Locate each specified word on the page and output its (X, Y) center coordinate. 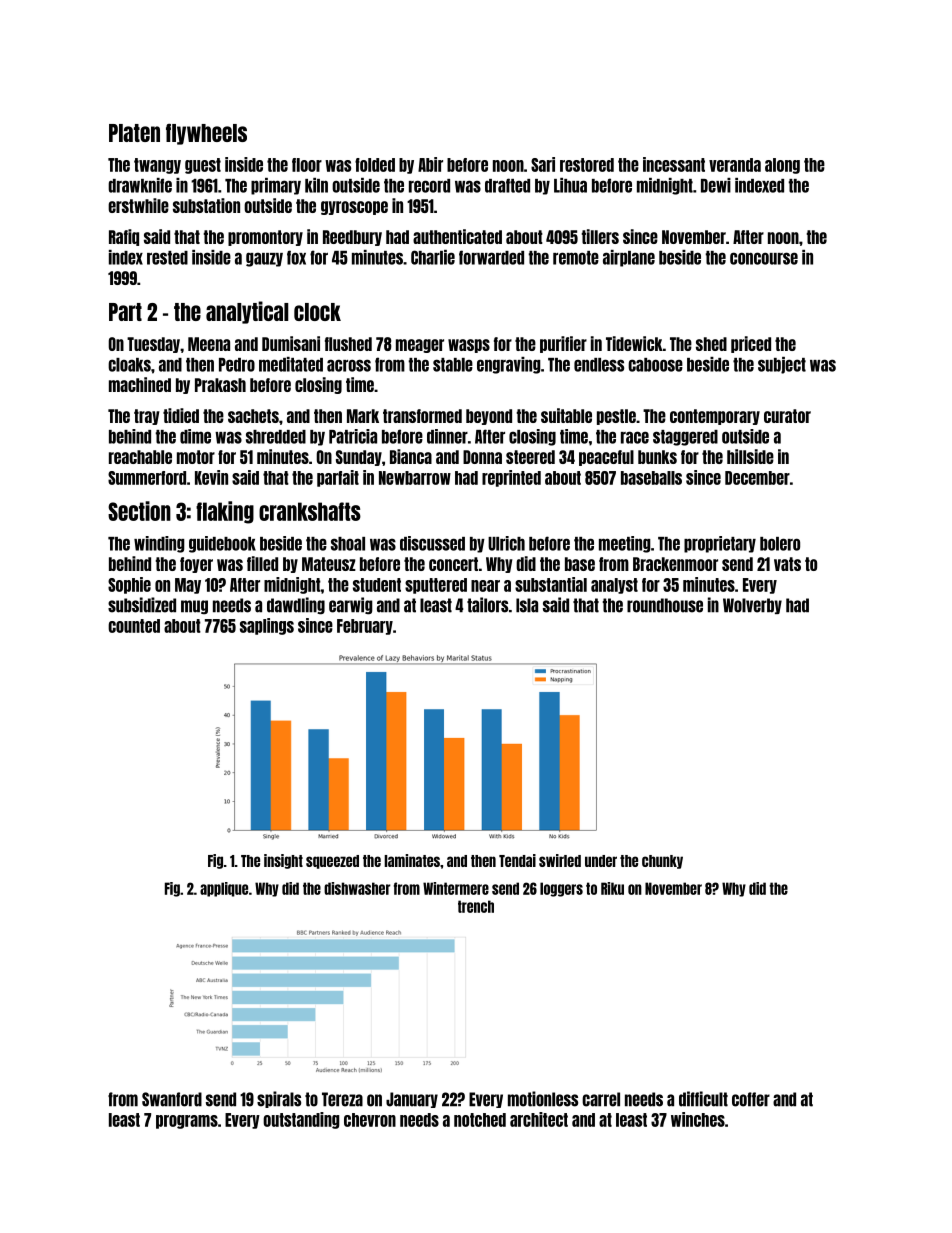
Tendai (517, 860)
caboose (655, 365)
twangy (157, 166)
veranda (735, 165)
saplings (267, 626)
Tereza (342, 1099)
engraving (509, 365)
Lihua (570, 185)
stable (453, 365)
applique (224, 889)
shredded (276, 437)
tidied (181, 415)
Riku (612, 888)
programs (187, 1122)
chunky (662, 862)
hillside (750, 456)
